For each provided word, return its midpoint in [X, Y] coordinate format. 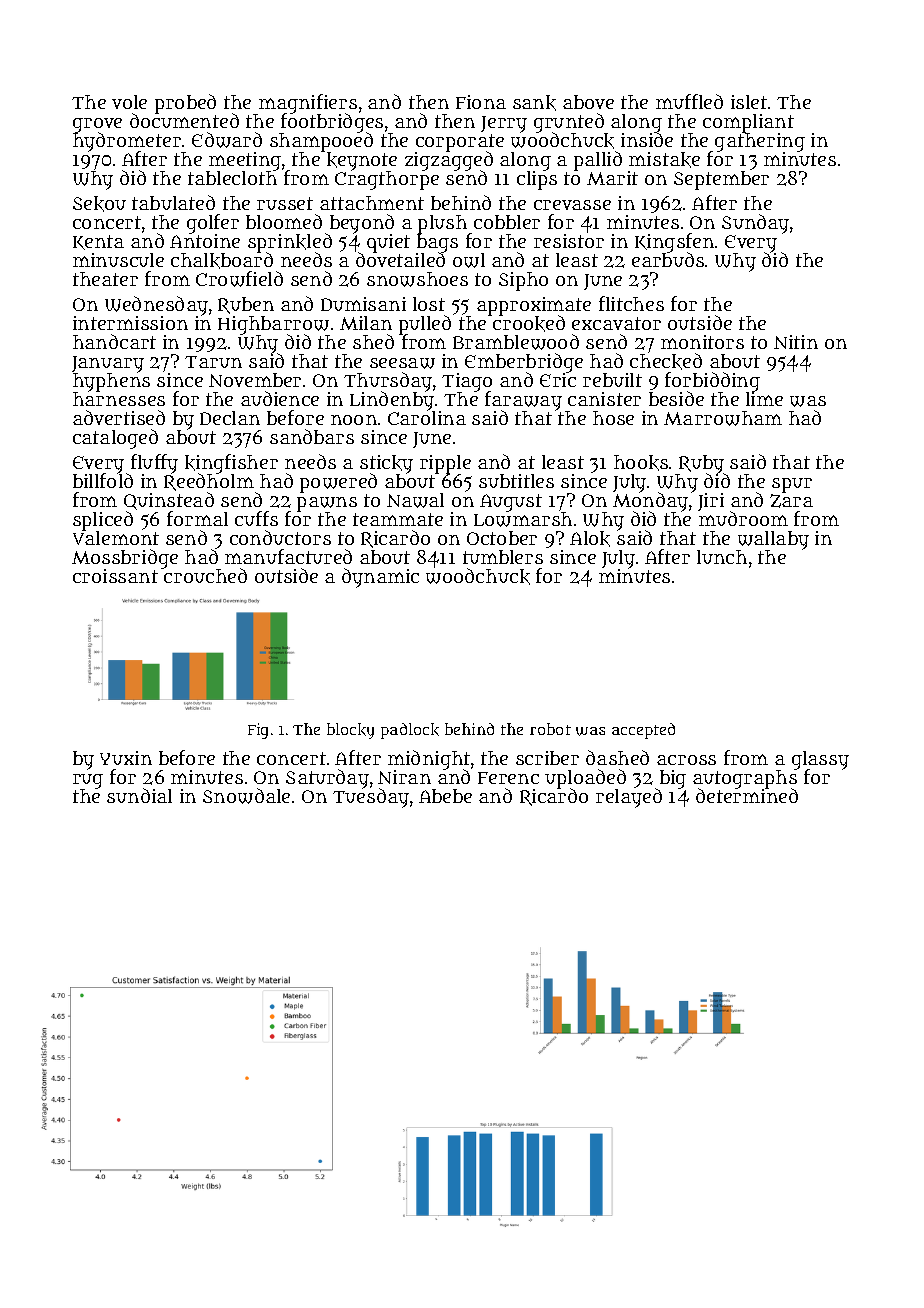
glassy [820, 760]
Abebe [445, 796]
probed [185, 104]
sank [534, 103]
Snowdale [246, 796]
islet [749, 102]
